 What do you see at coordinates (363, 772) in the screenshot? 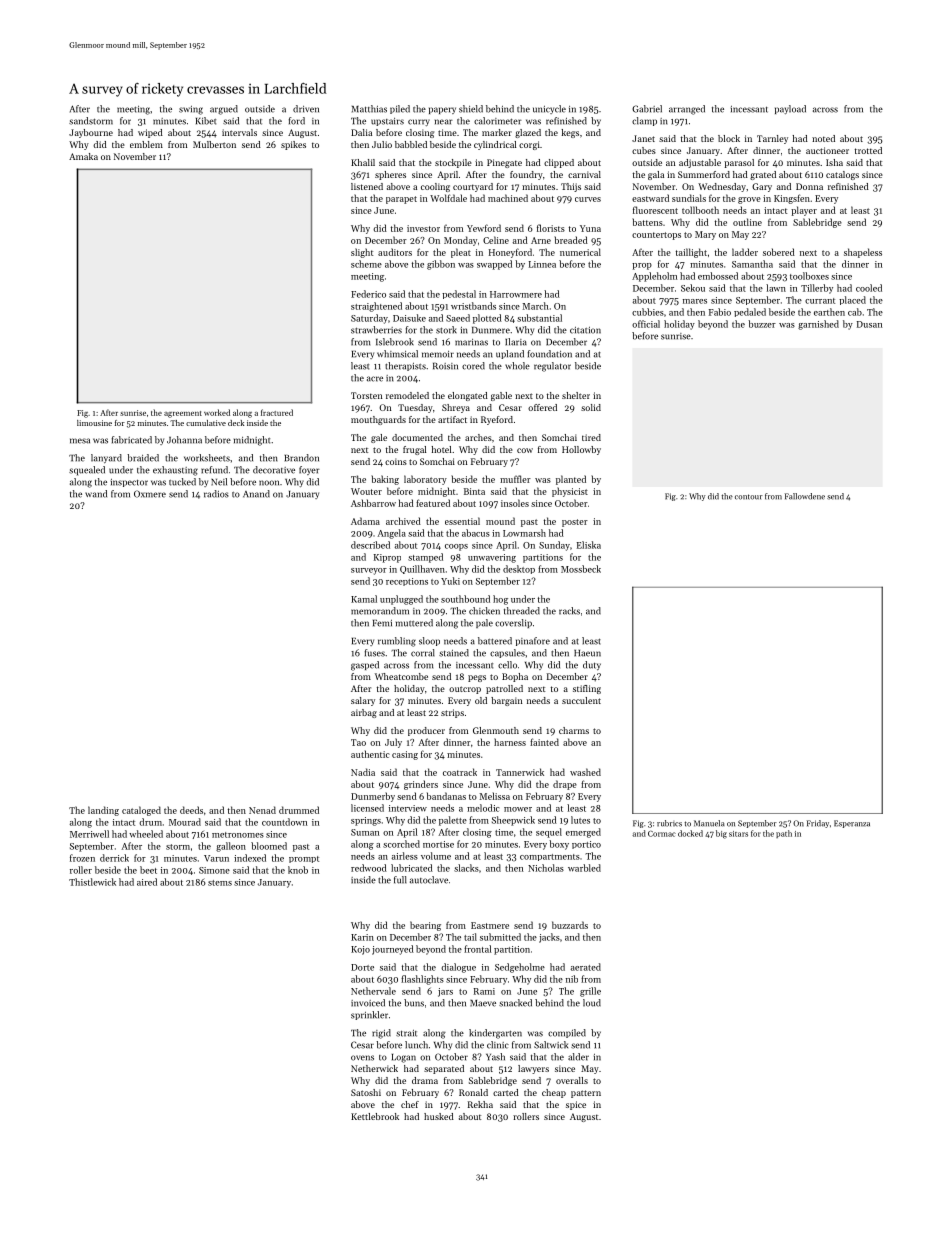
I see `Nadia` at bounding box center [363, 772].
